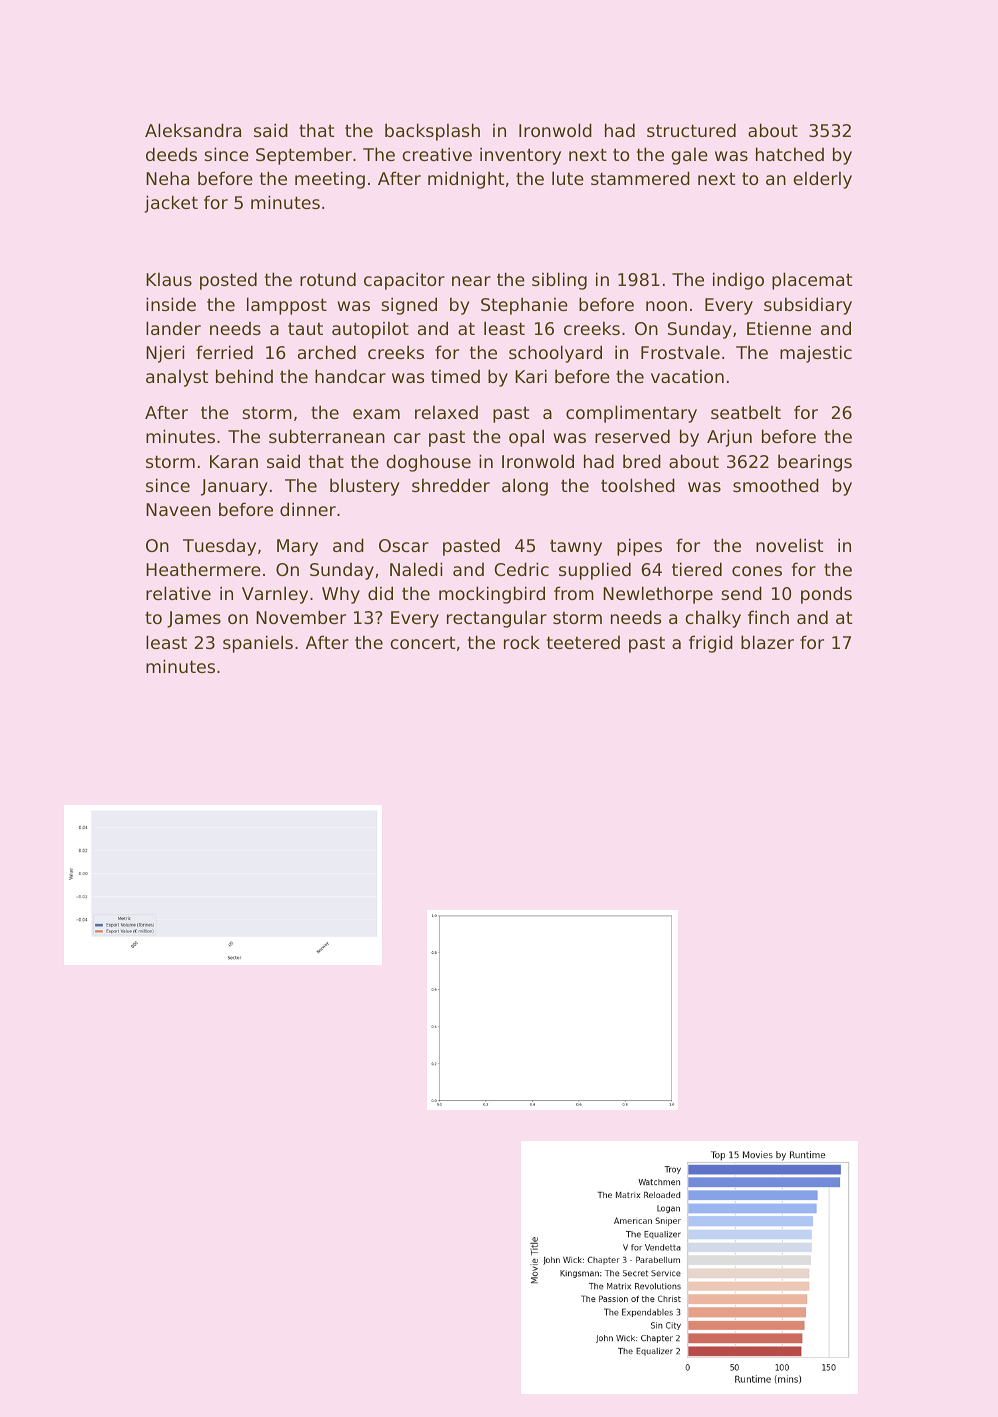 The height and width of the page is (1417, 998). Describe the element at coordinates (790, 154) in the page. I see `hatched` at that location.
